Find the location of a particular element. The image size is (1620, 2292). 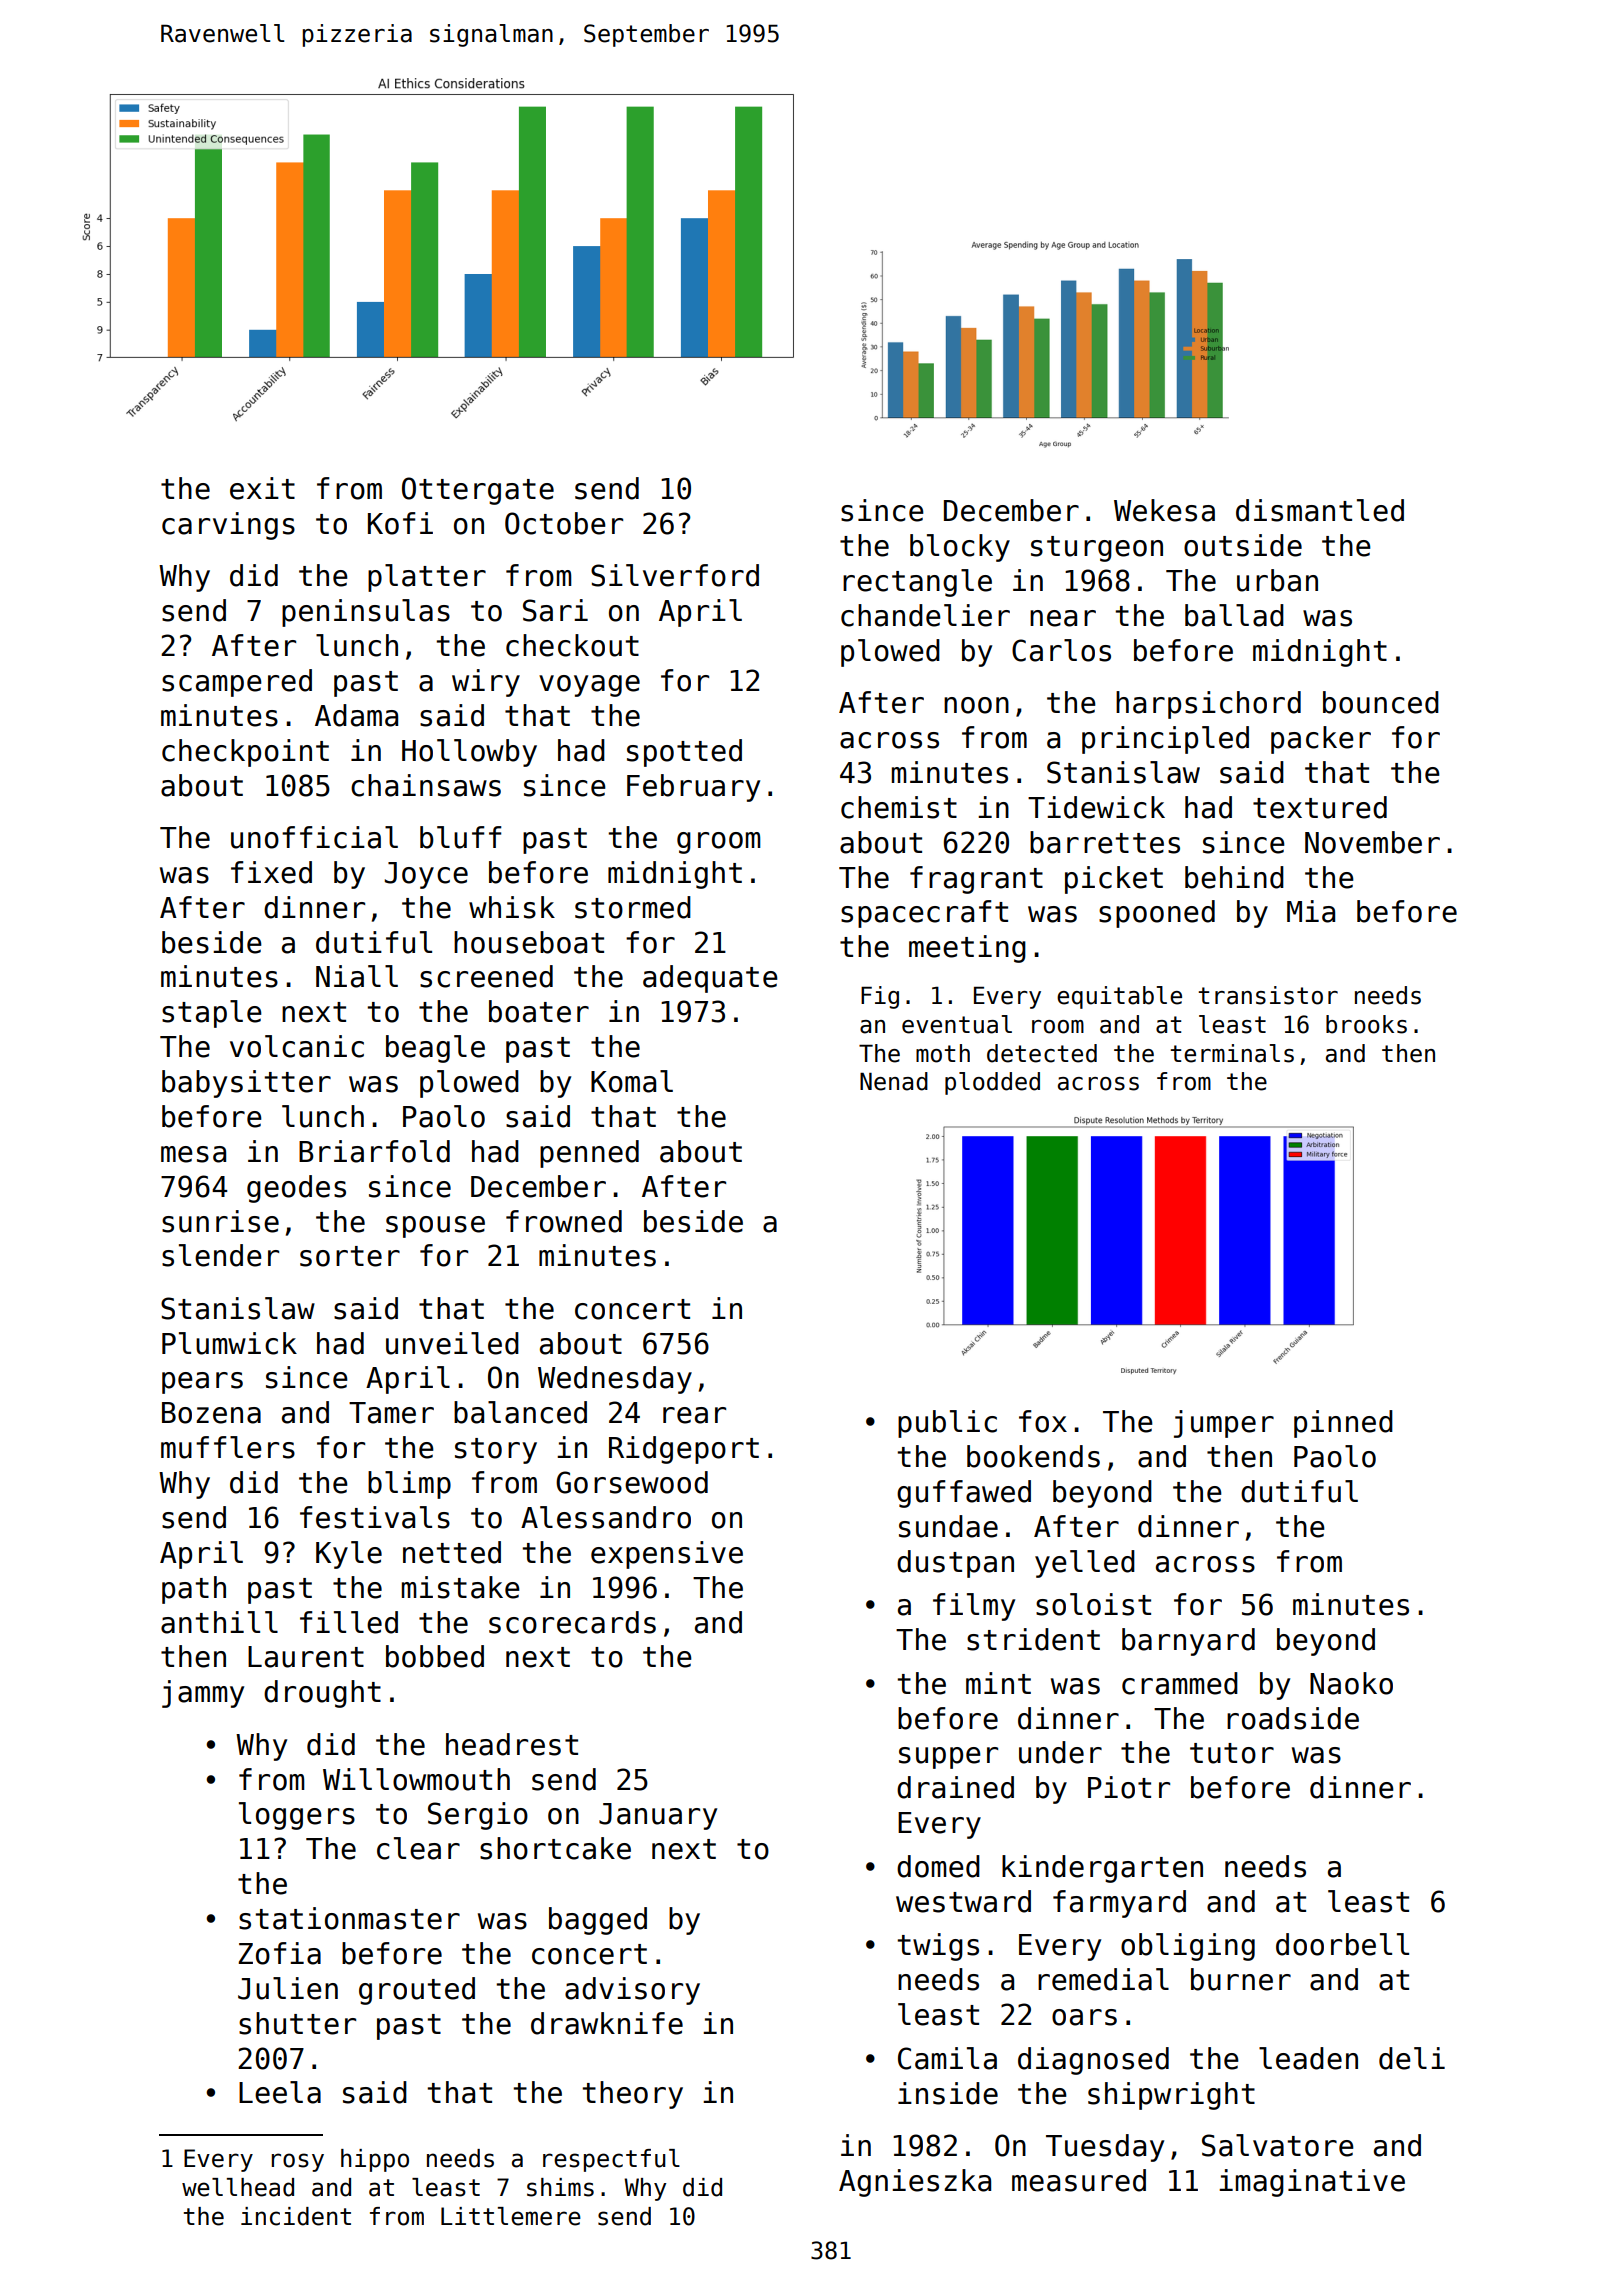

Leela is located at coordinates (280, 2092).
